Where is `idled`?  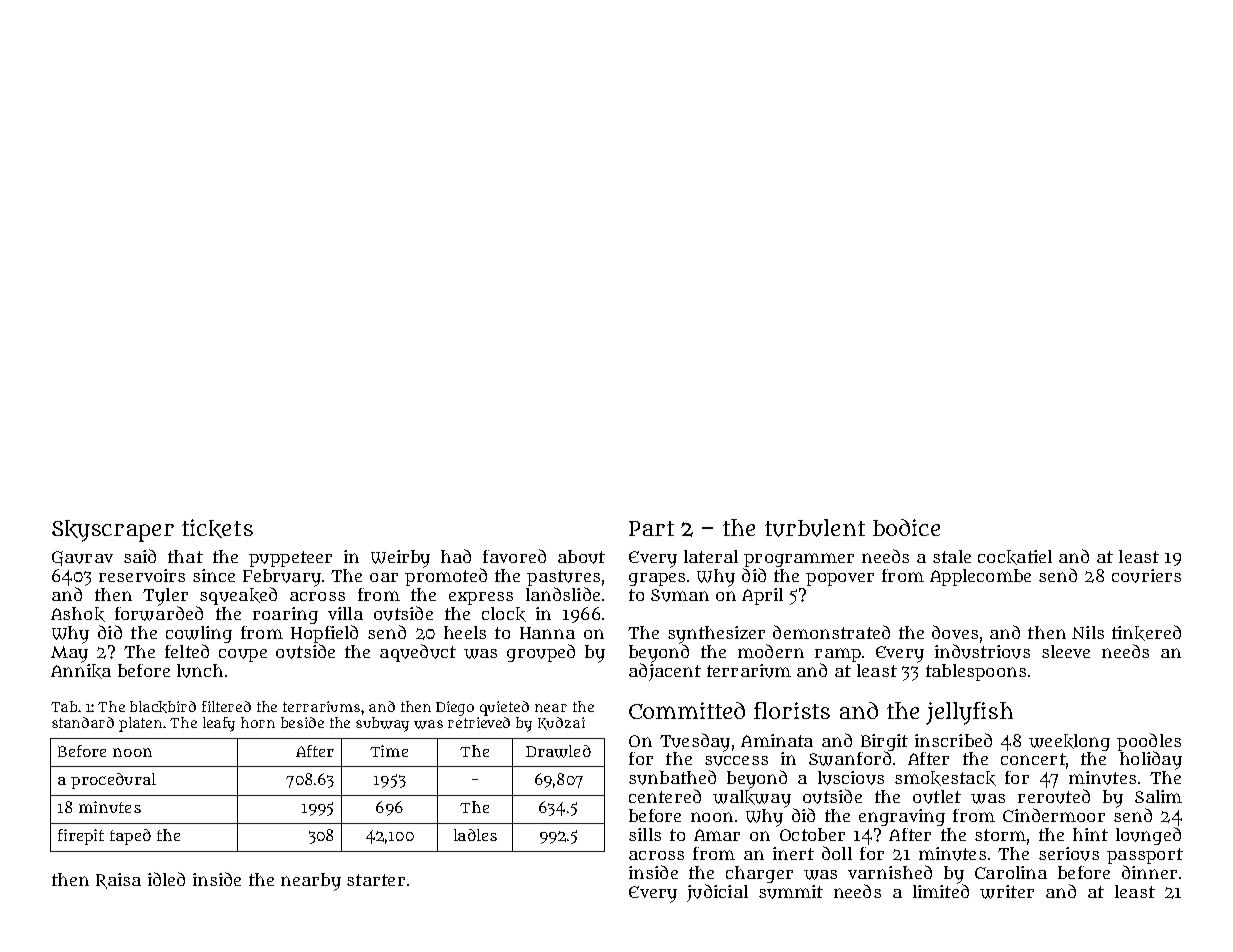 idled is located at coordinates (166, 879).
